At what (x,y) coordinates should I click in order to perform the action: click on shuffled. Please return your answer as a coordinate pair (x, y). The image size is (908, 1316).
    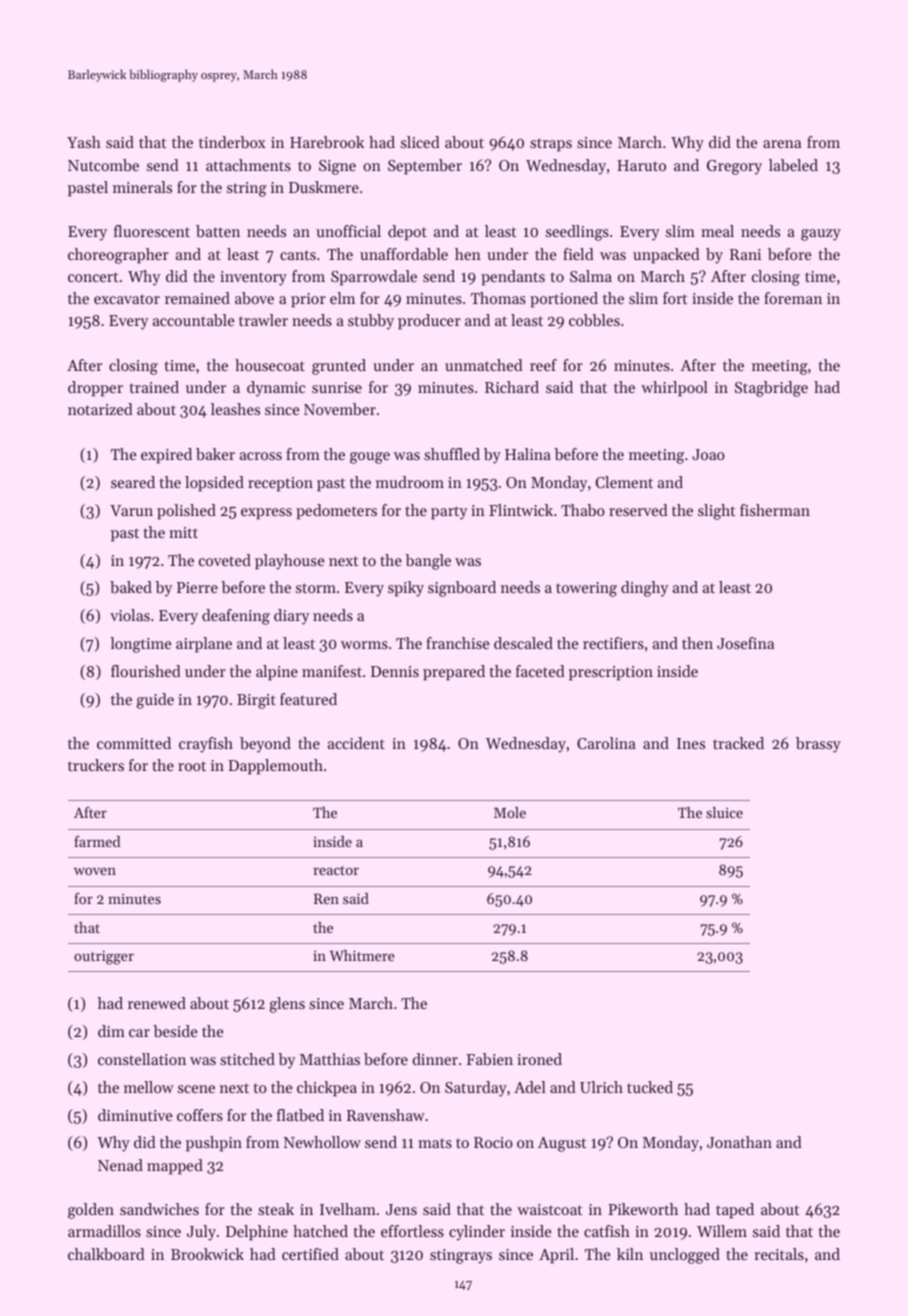
    Looking at the image, I should click on (452, 454).
